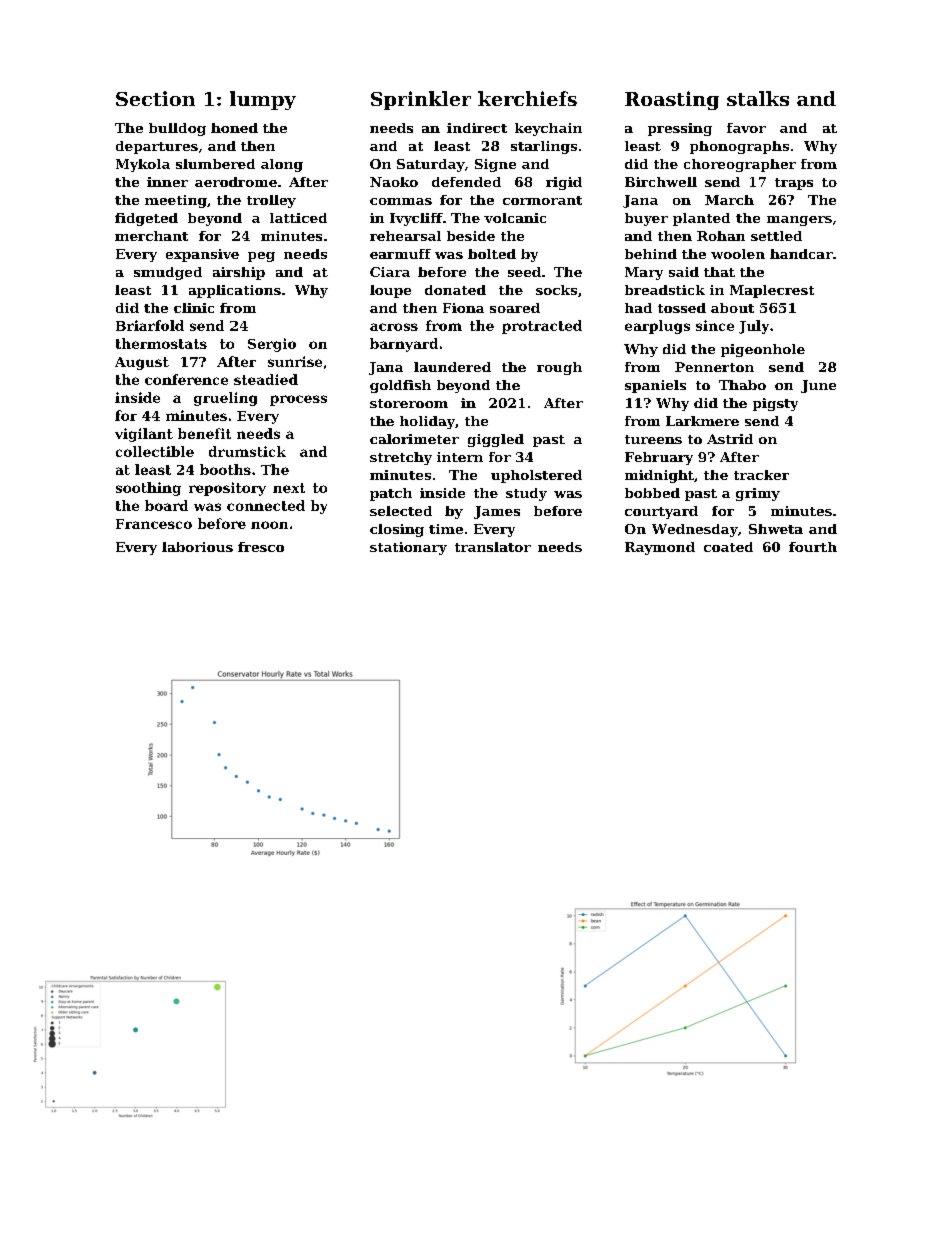 The width and height of the document is (952, 1233). What do you see at coordinates (261, 547) in the document?
I see `fresco` at bounding box center [261, 547].
